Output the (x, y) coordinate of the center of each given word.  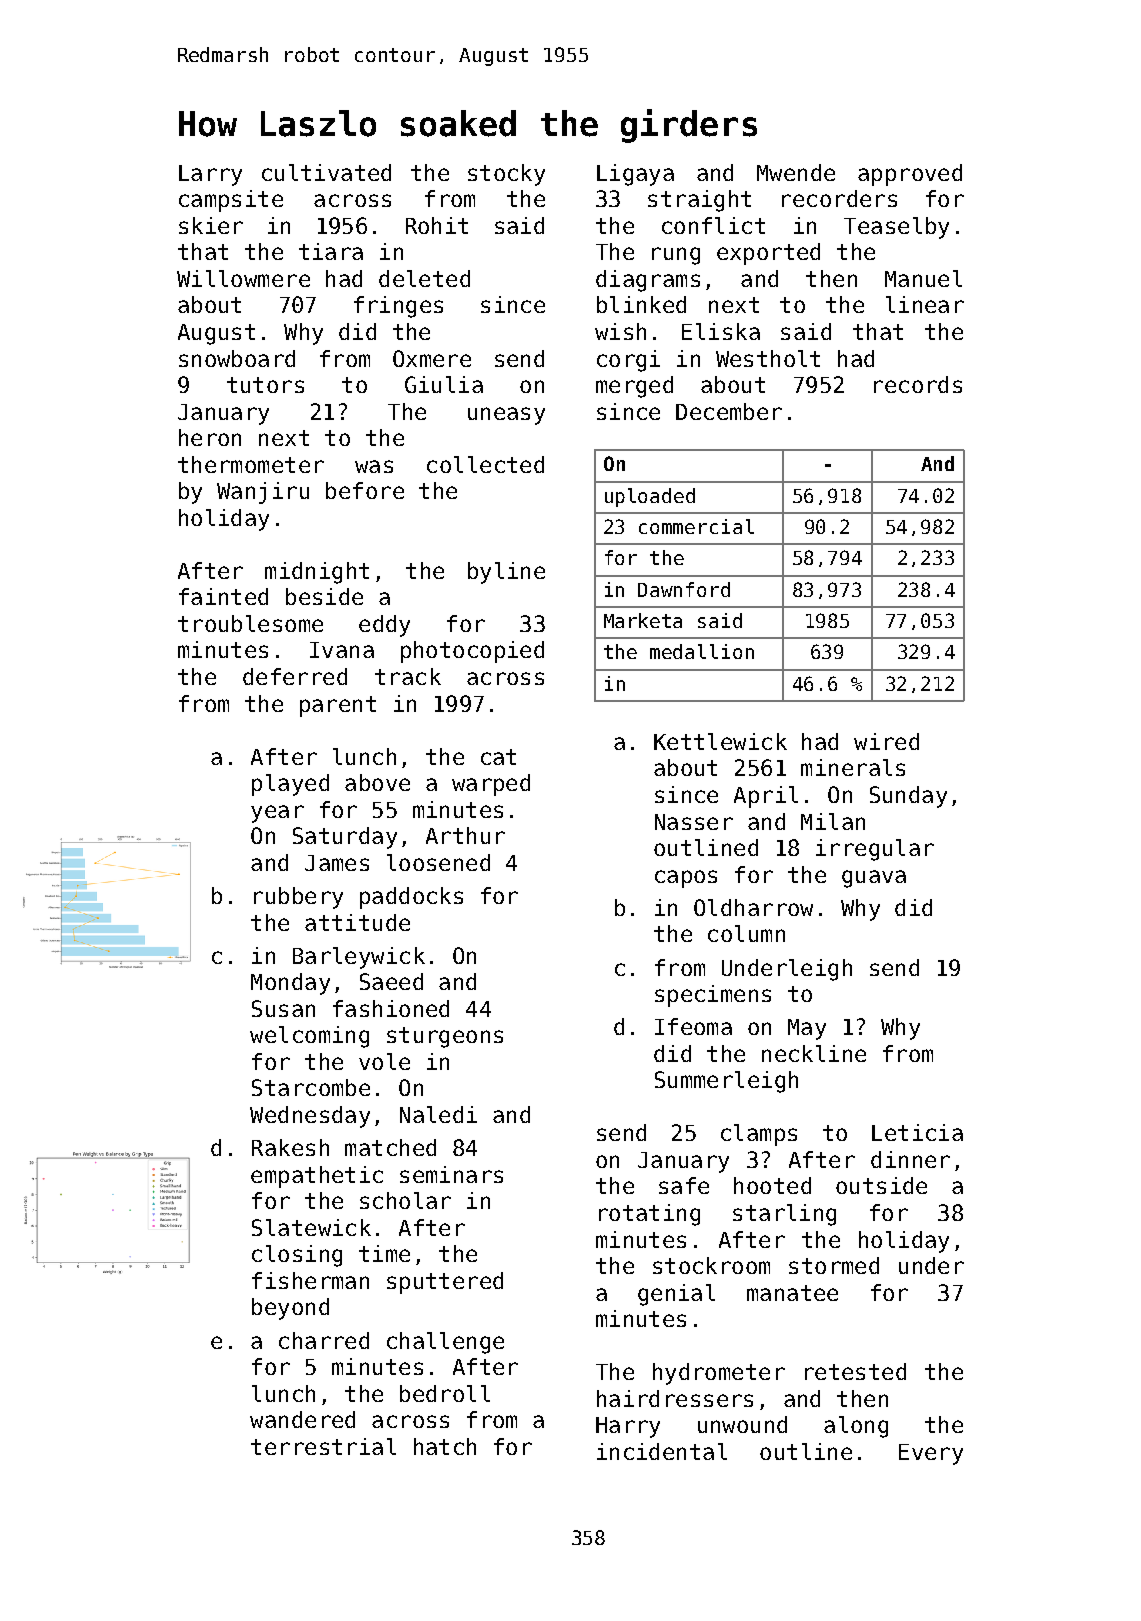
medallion (702, 651)
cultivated (326, 172)
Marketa (643, 620)
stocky (506, 175)
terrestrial (323, 1446)
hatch (445, 1446)
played (290, 785)
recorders (839, 198)
